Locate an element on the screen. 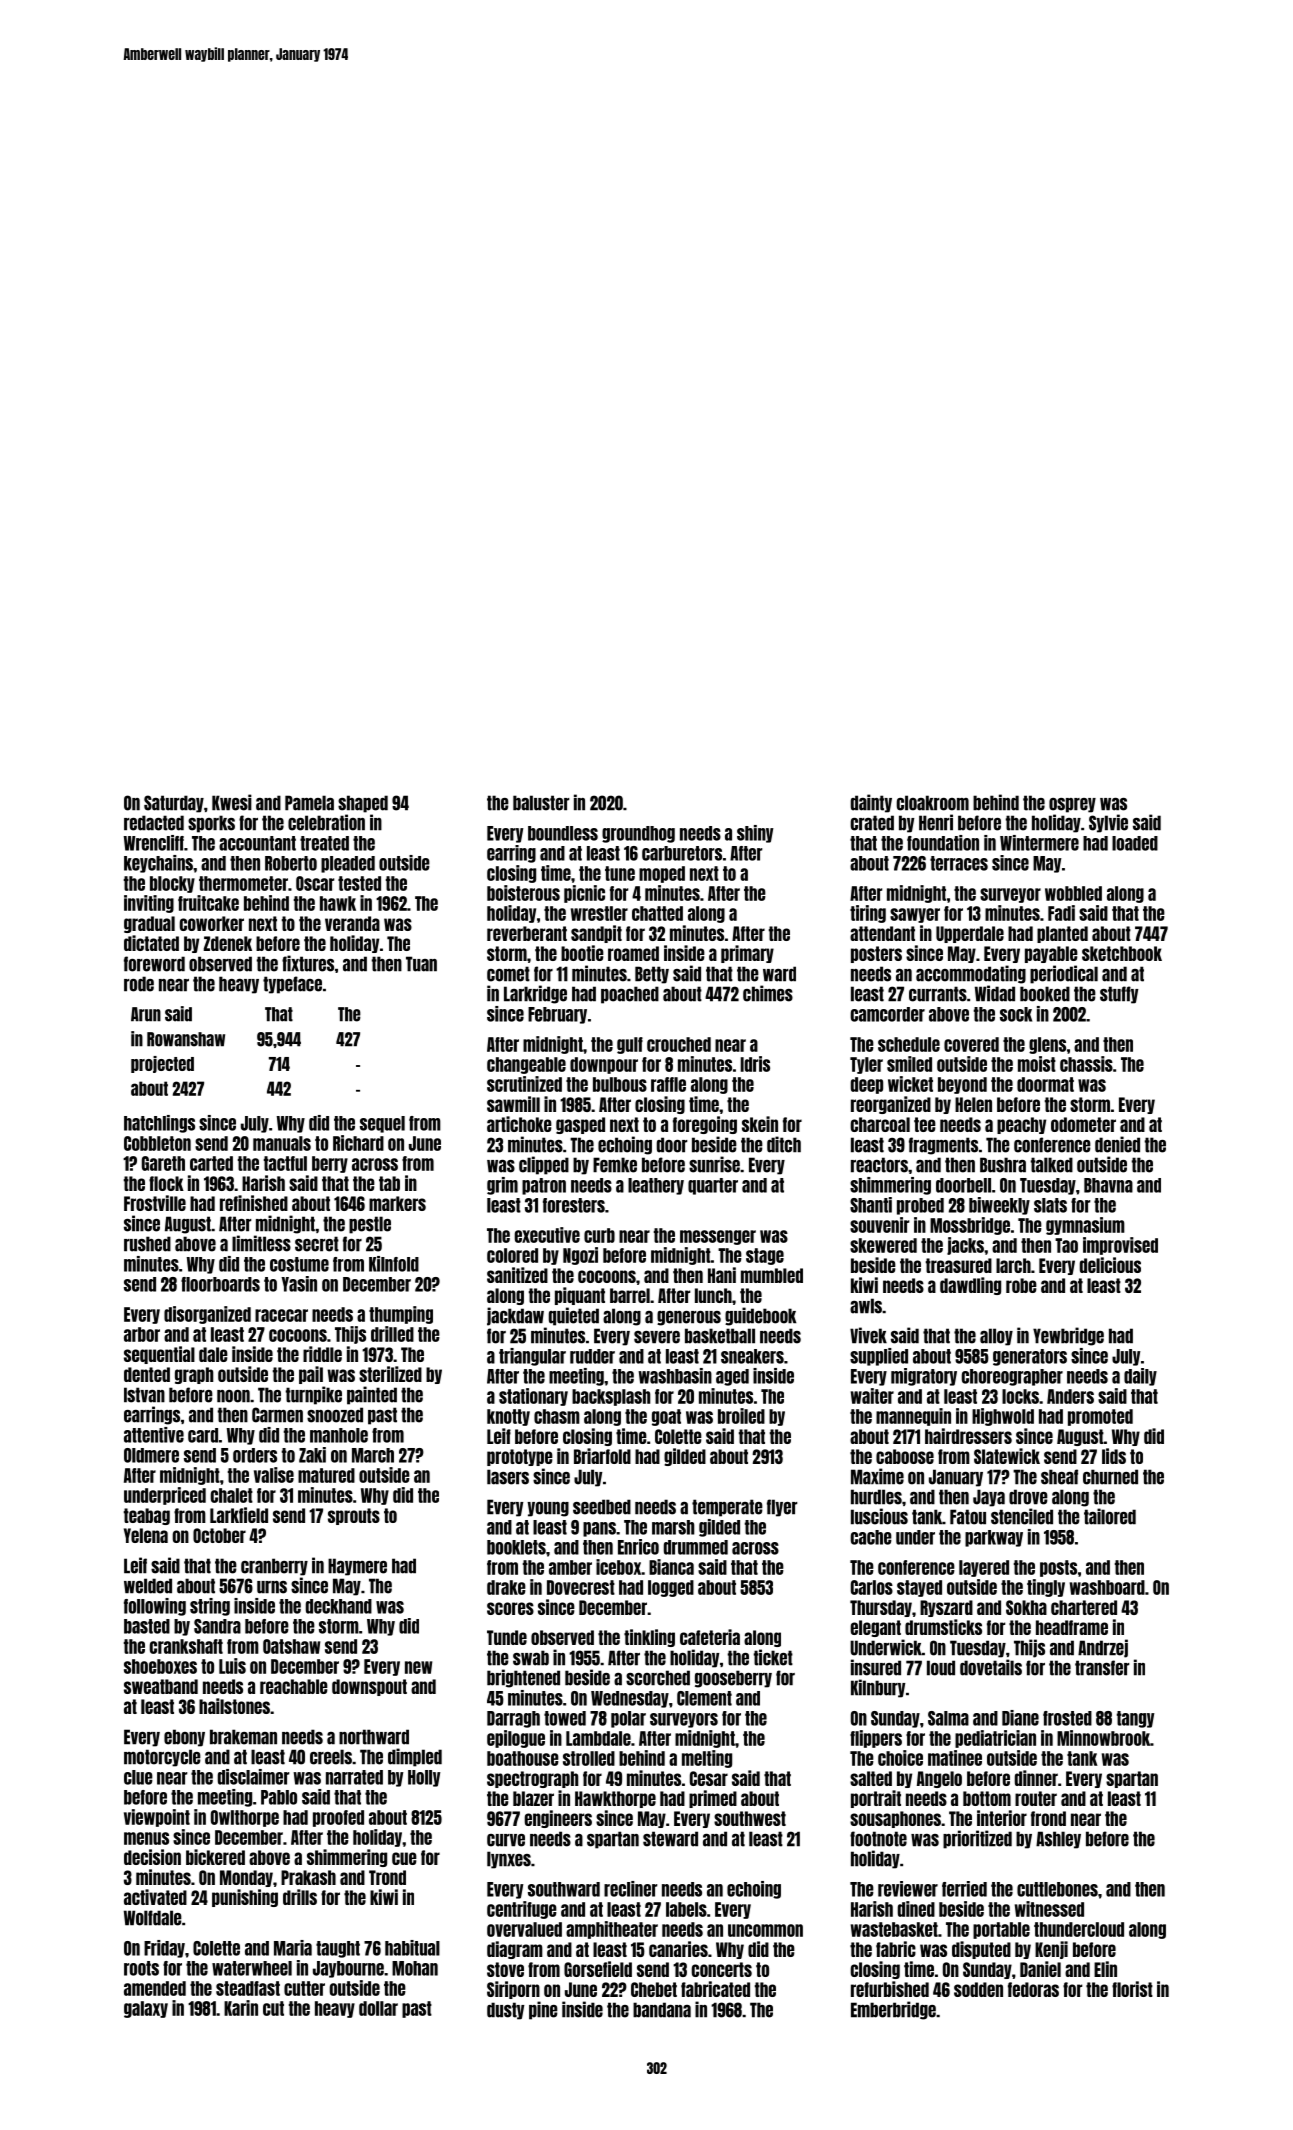 This screenshot has width=1293, height=2130. canaries is located at coordinates (678, 1949).
